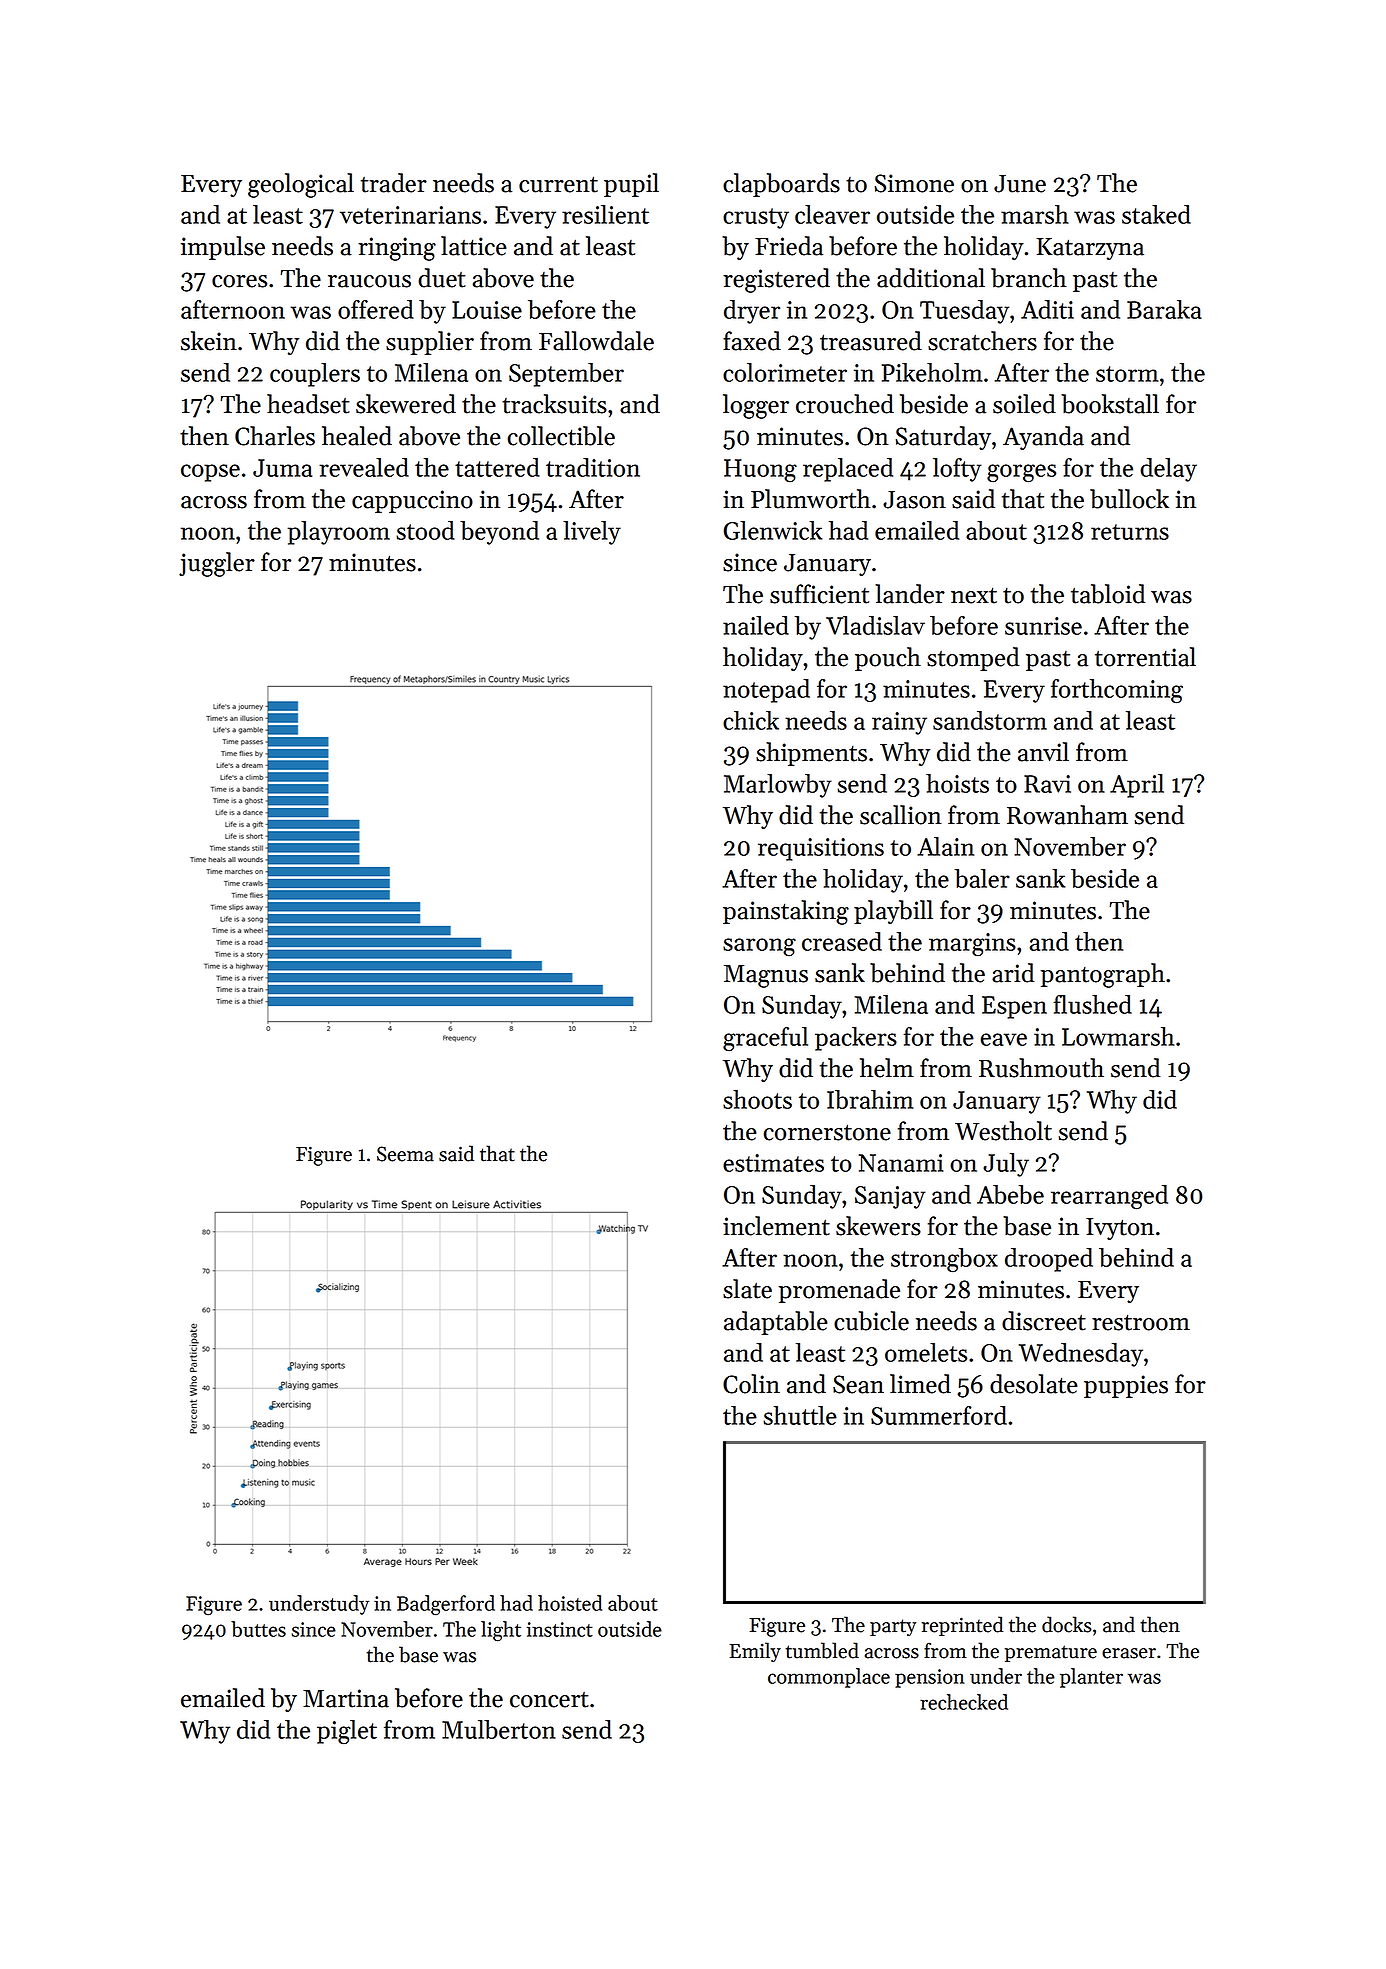 The width and height of the screenshot is (1386, 1969). What do you see at coordinates (405, 1154) in the screenshot?
I see `Seema` at bounding box center [405, 1154].
